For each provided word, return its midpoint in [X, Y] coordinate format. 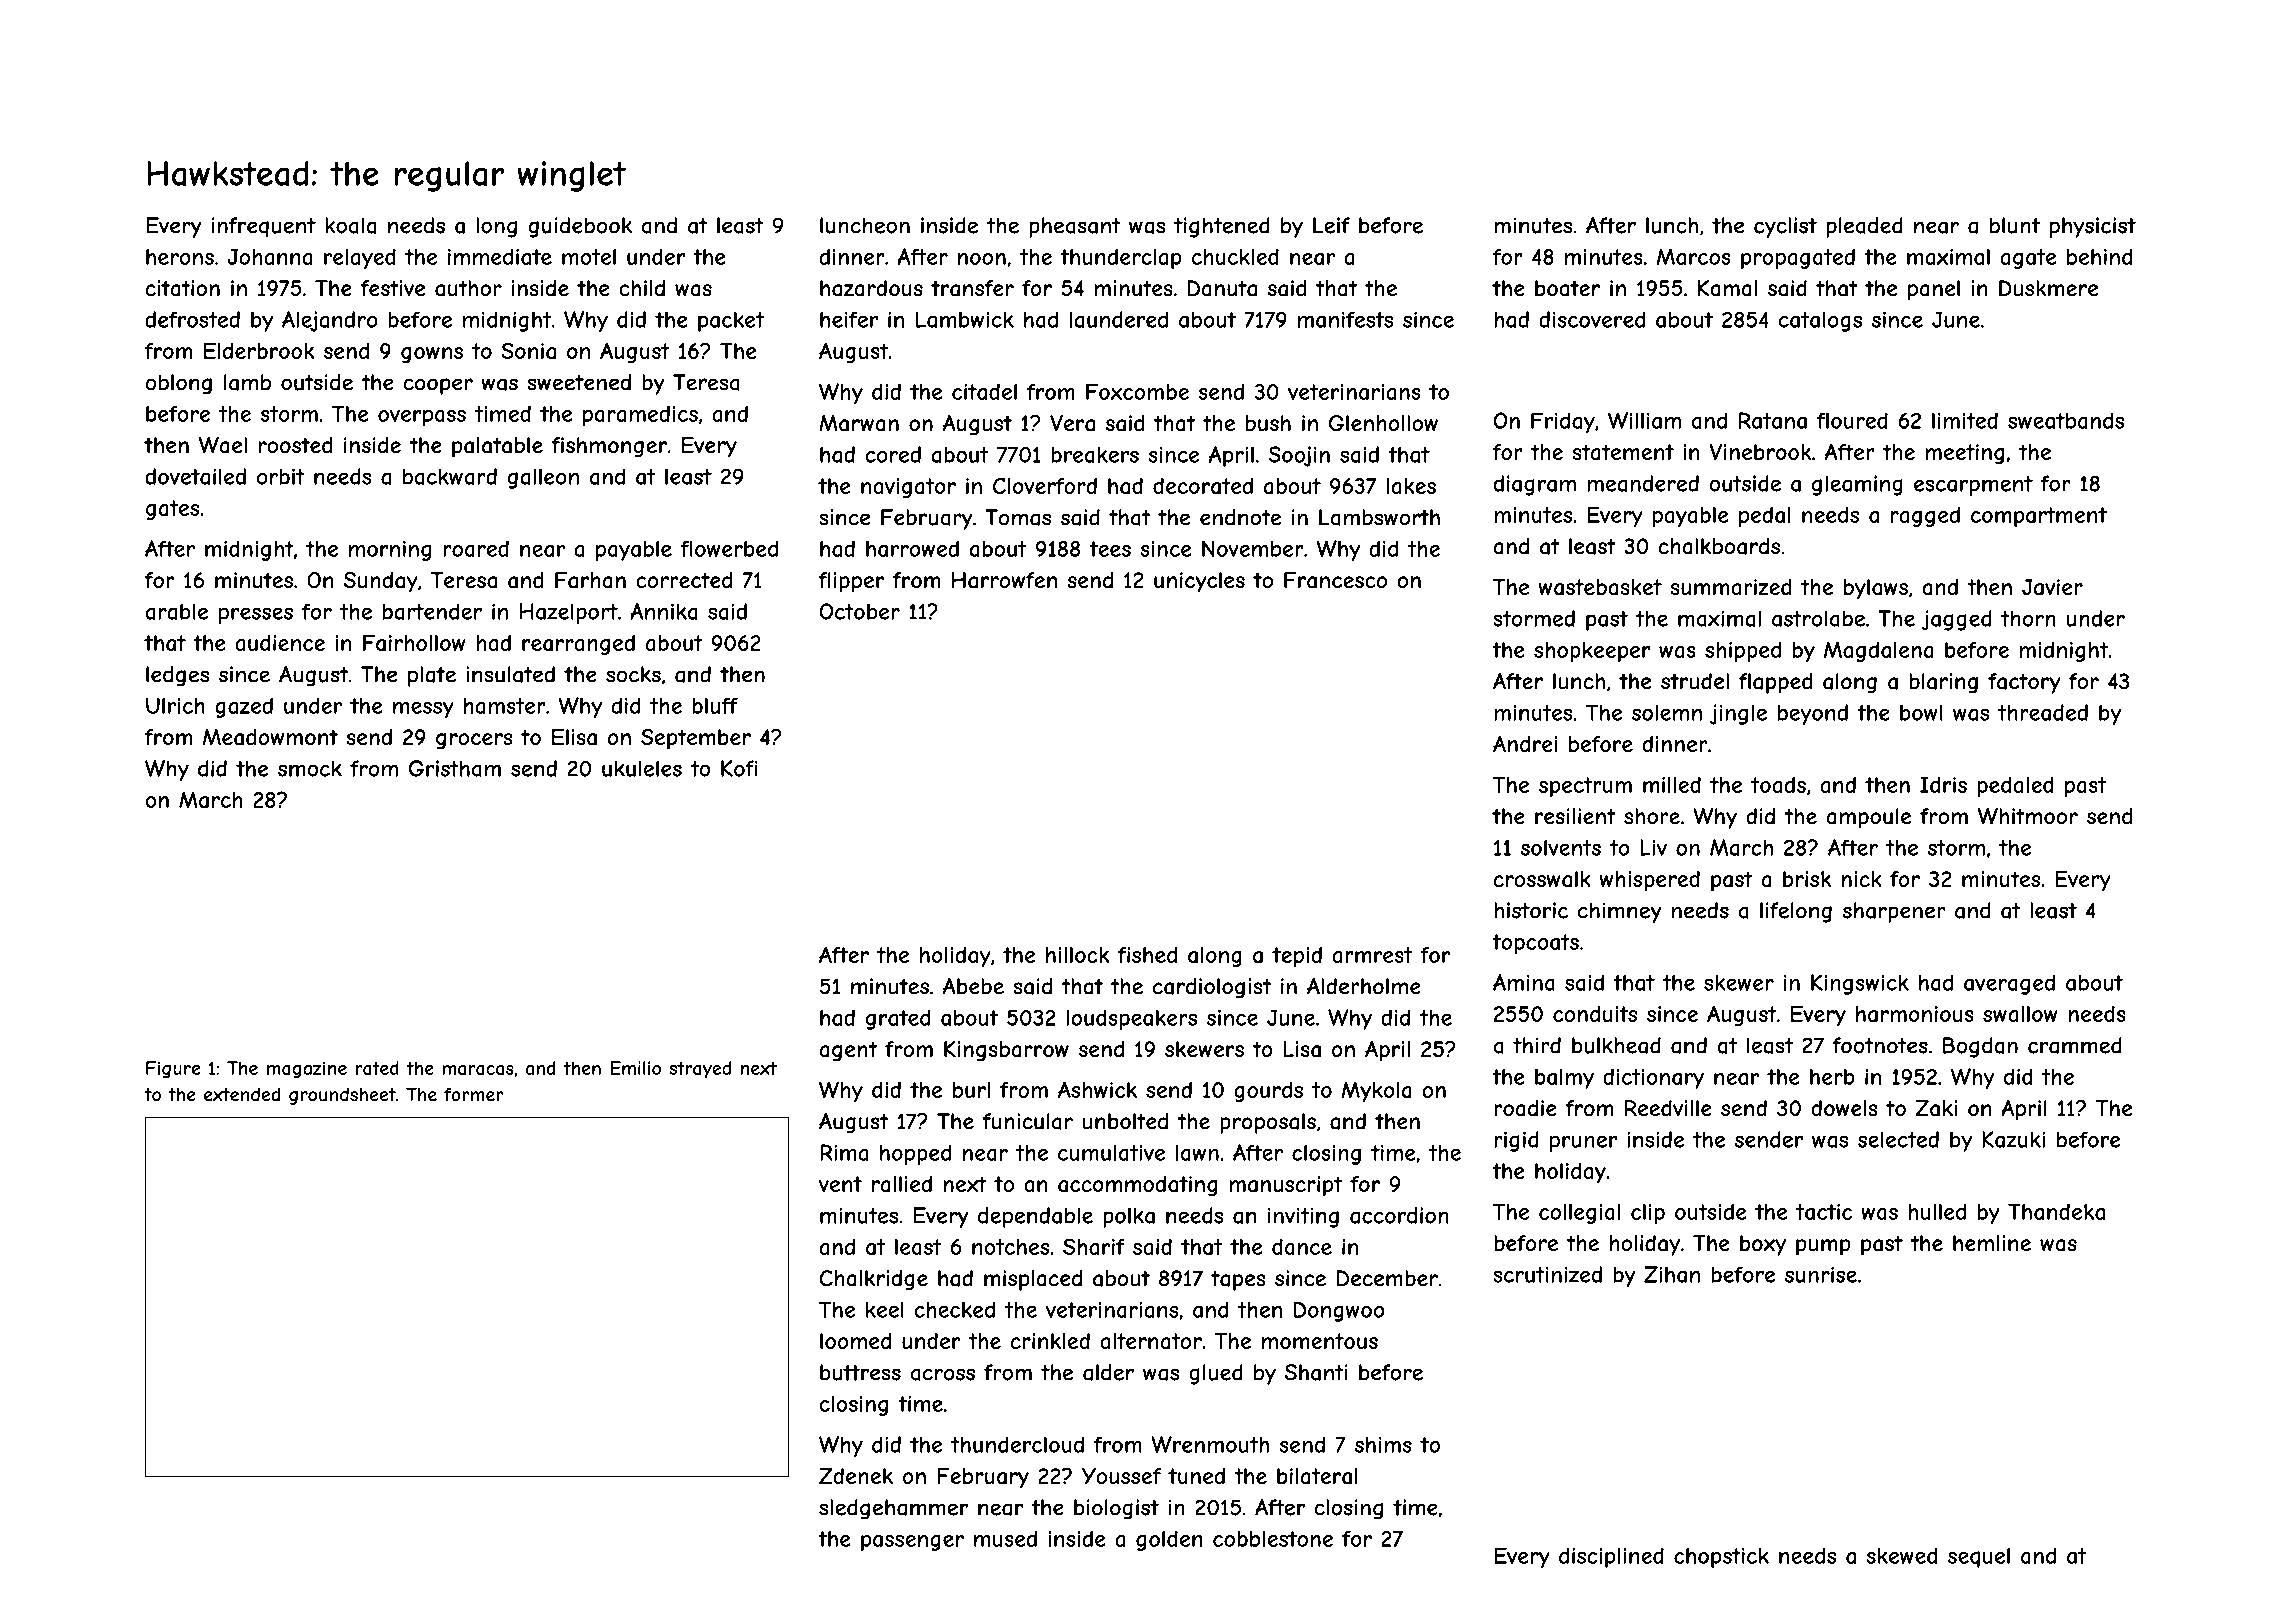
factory [2024, 683]
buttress [860, 1372]
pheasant [1075, 227]
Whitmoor [2028, 816]
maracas [478, 1070]
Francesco [1336, 580]
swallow [2020, 1014]
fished [1147, 955]
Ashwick [1097, 1089]
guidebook [580, 227]
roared [476, 548]
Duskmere [2048, 288]
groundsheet [342, 1096]
